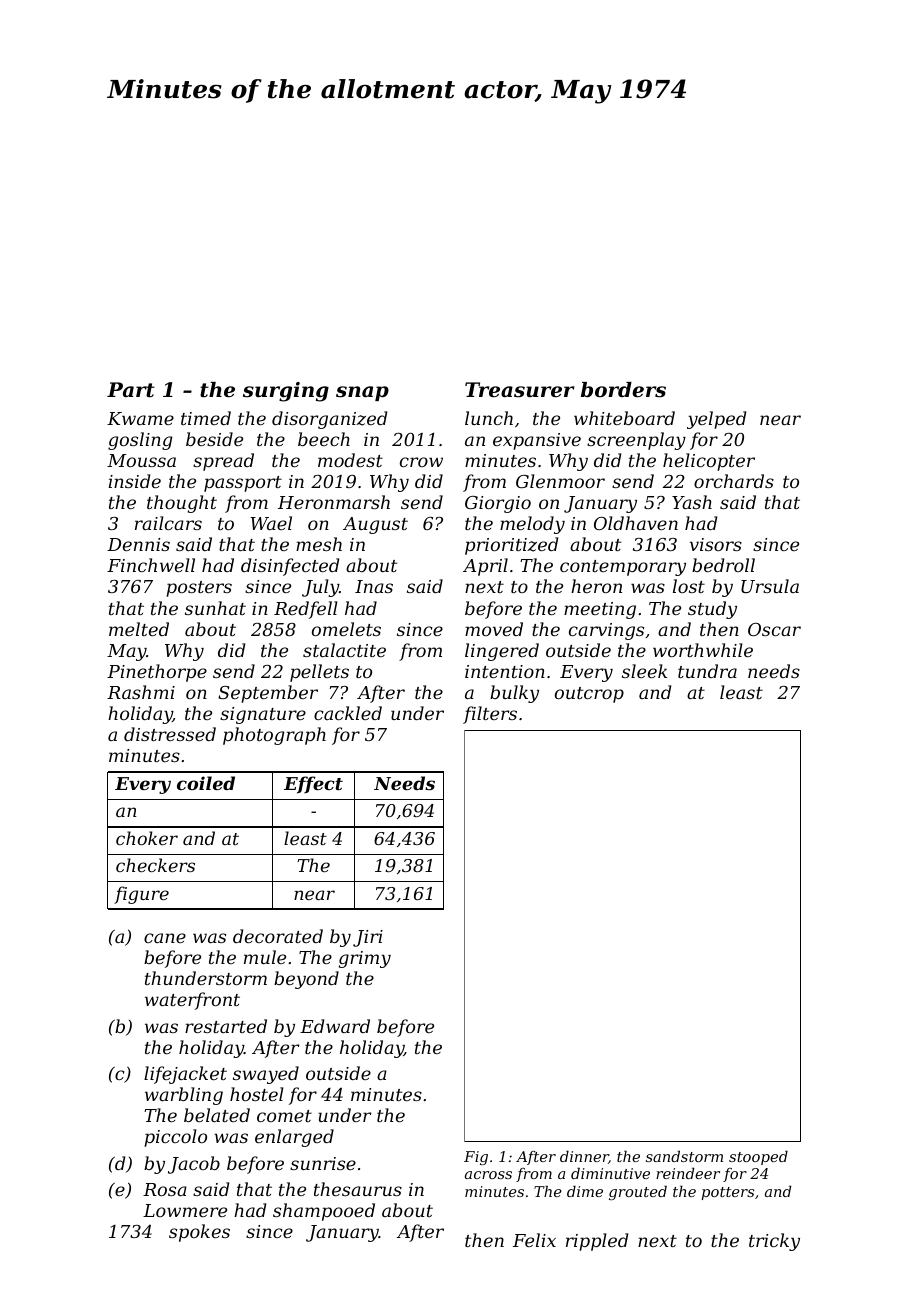 Image resolution: width=908 pixels, height=1316 pixels. I want to click on lifejacket, so click(185, 1075).
